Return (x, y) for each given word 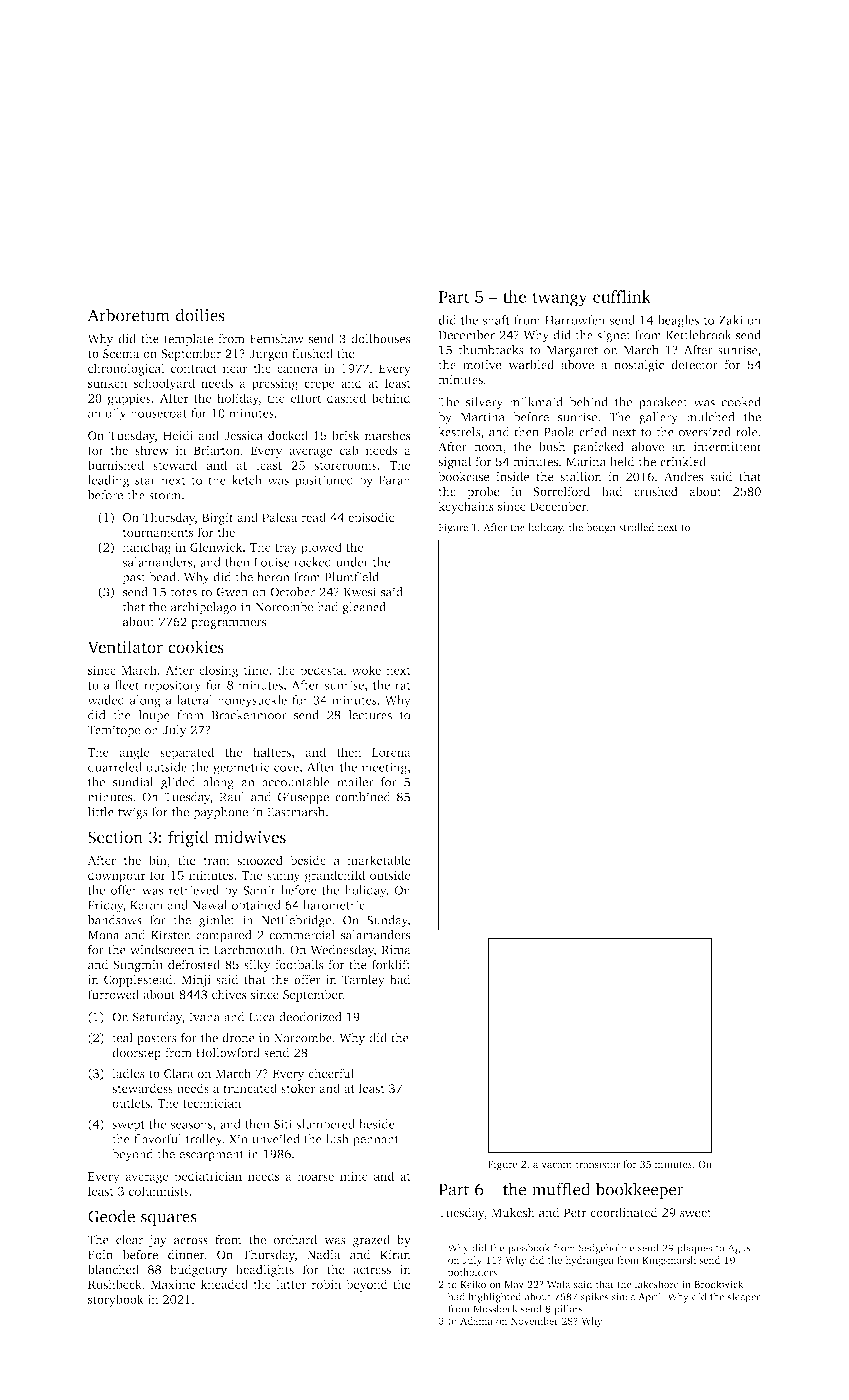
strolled (636, 527)
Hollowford (228, 1052)
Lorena (391, 752)
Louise (272, 562)
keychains (466, 507)
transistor (598, 1164)
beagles (678, 321)
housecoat (158, 413)
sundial (133, 782)
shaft (496, 320)
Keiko (473, 1284)
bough (601, 528)
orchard (295, 1240)
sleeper (744, 1297)
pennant (376, 1141)
